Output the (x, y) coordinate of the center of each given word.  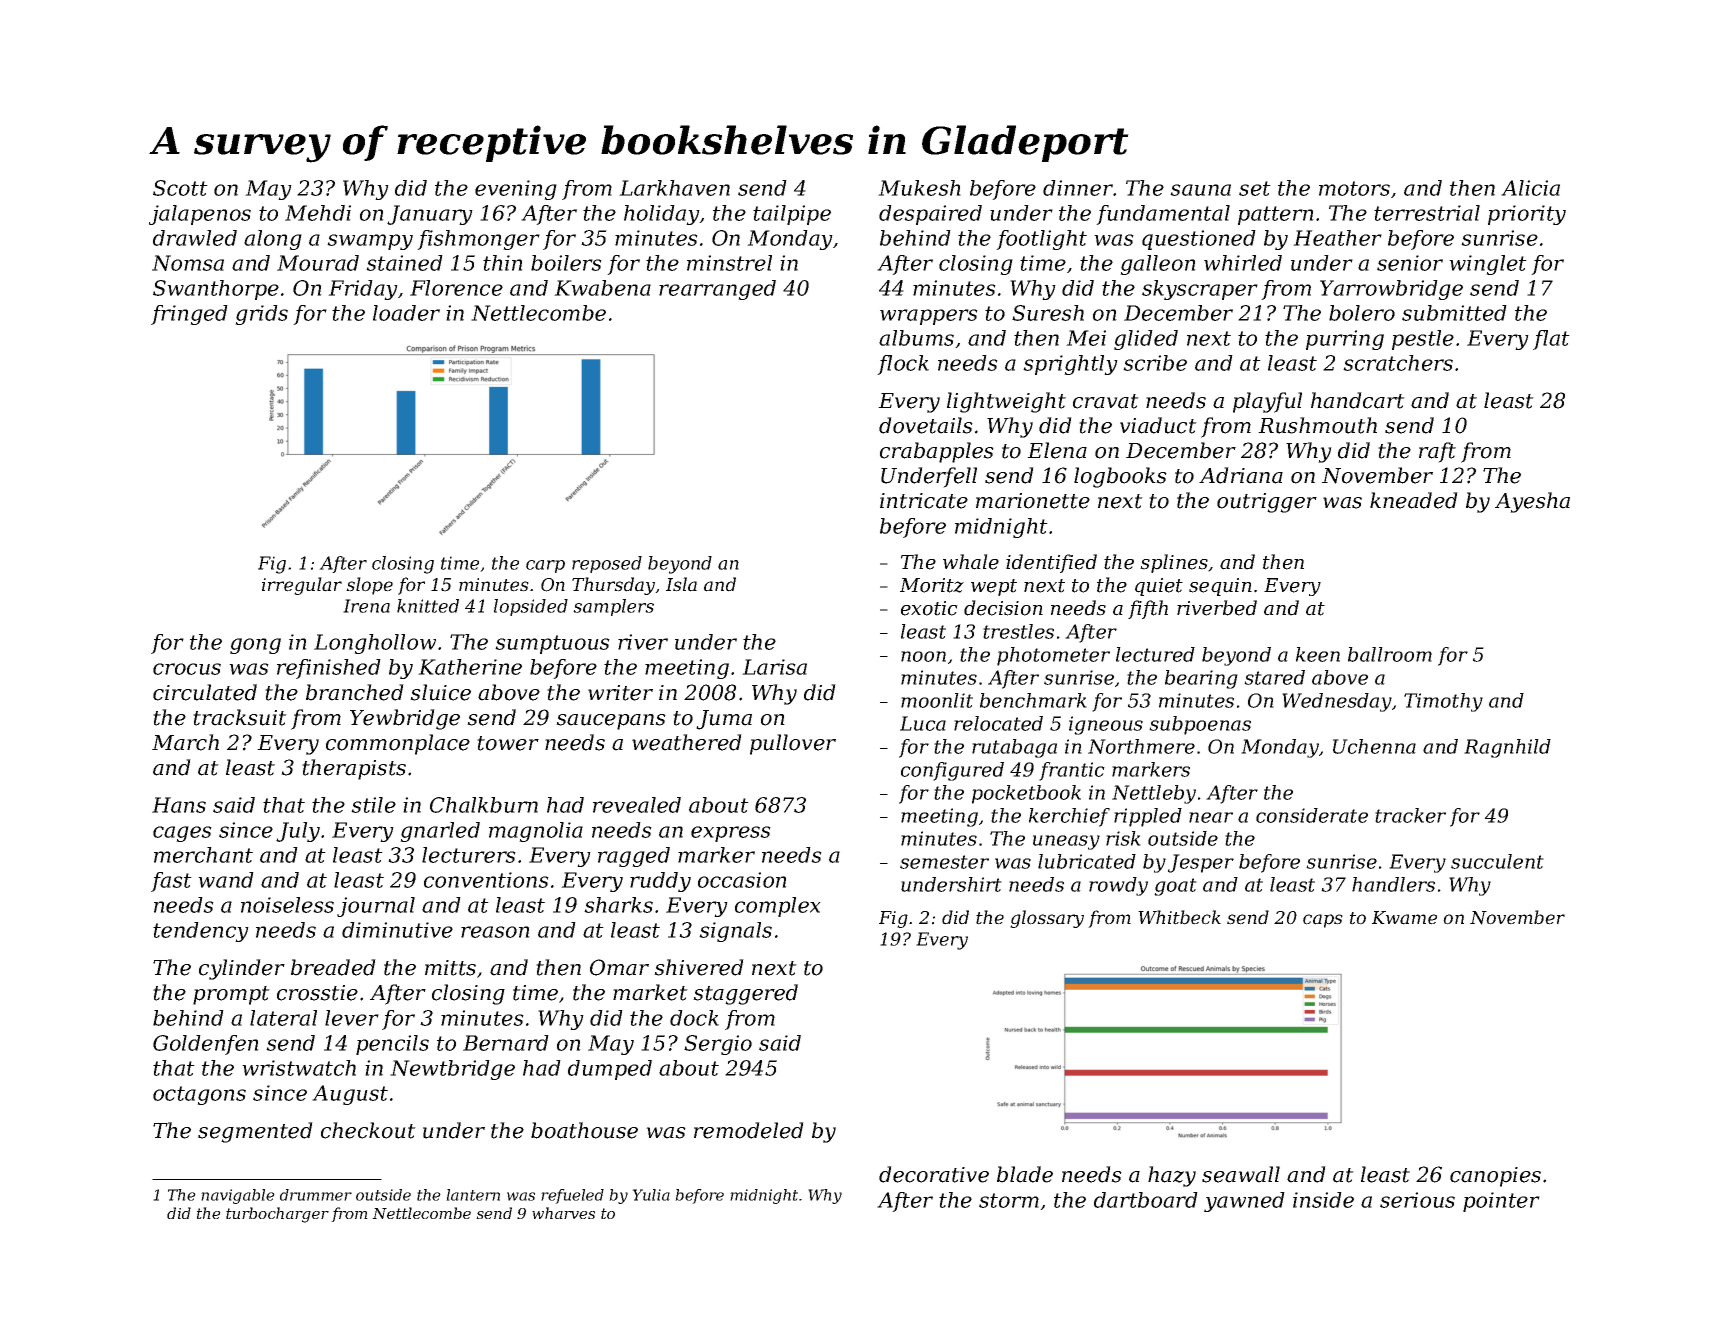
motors (1354, 188)
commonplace (398, 744)
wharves (563, 1213)
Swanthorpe (216, 290)
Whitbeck (1179, 917)
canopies (1495, 1177)
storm (1009, 1200)
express (731, 834)
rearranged (717, 290)
